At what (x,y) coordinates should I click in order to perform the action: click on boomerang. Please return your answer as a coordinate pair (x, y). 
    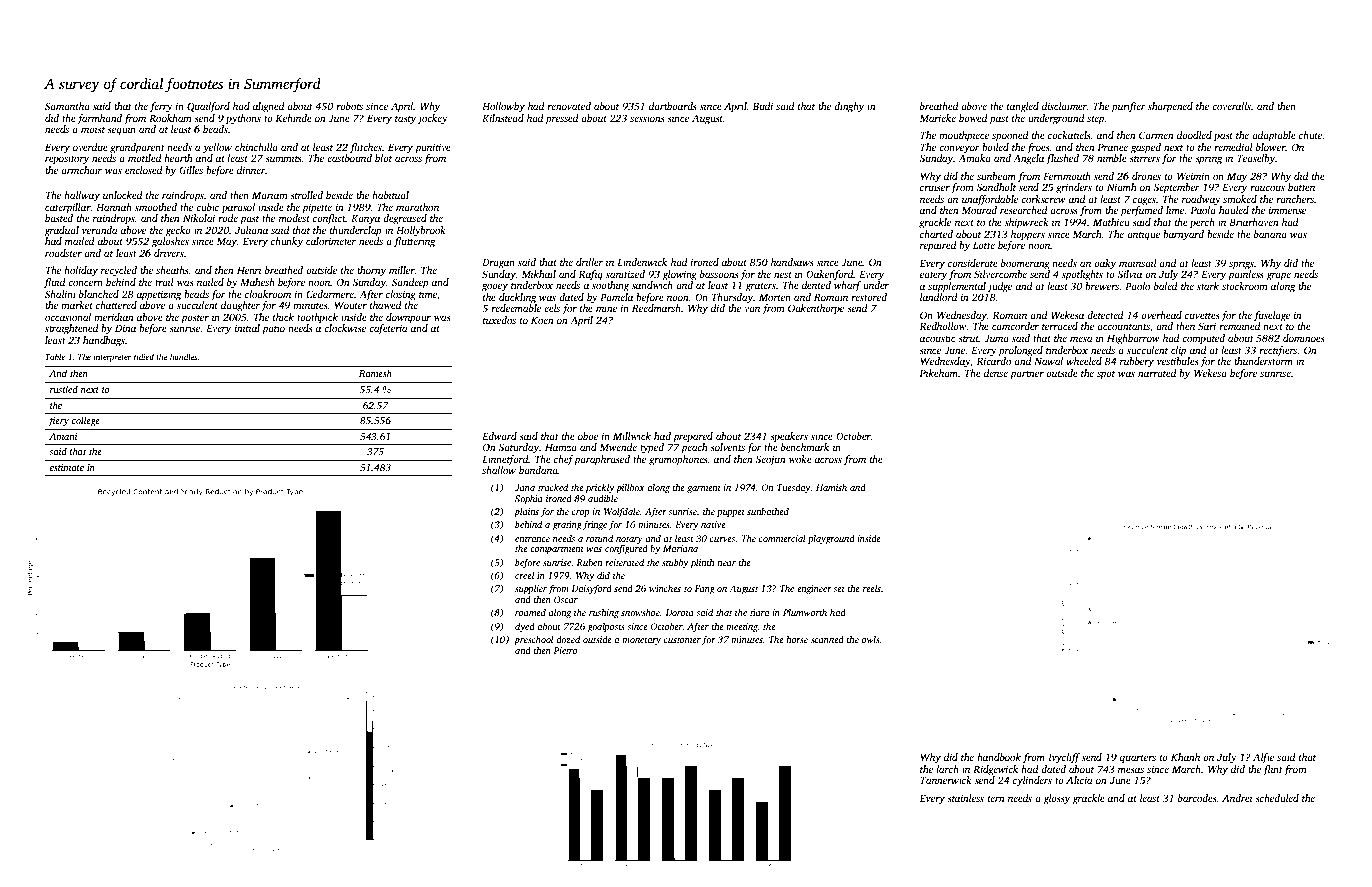
    Looking at the image, I should click on (1025, 264).
